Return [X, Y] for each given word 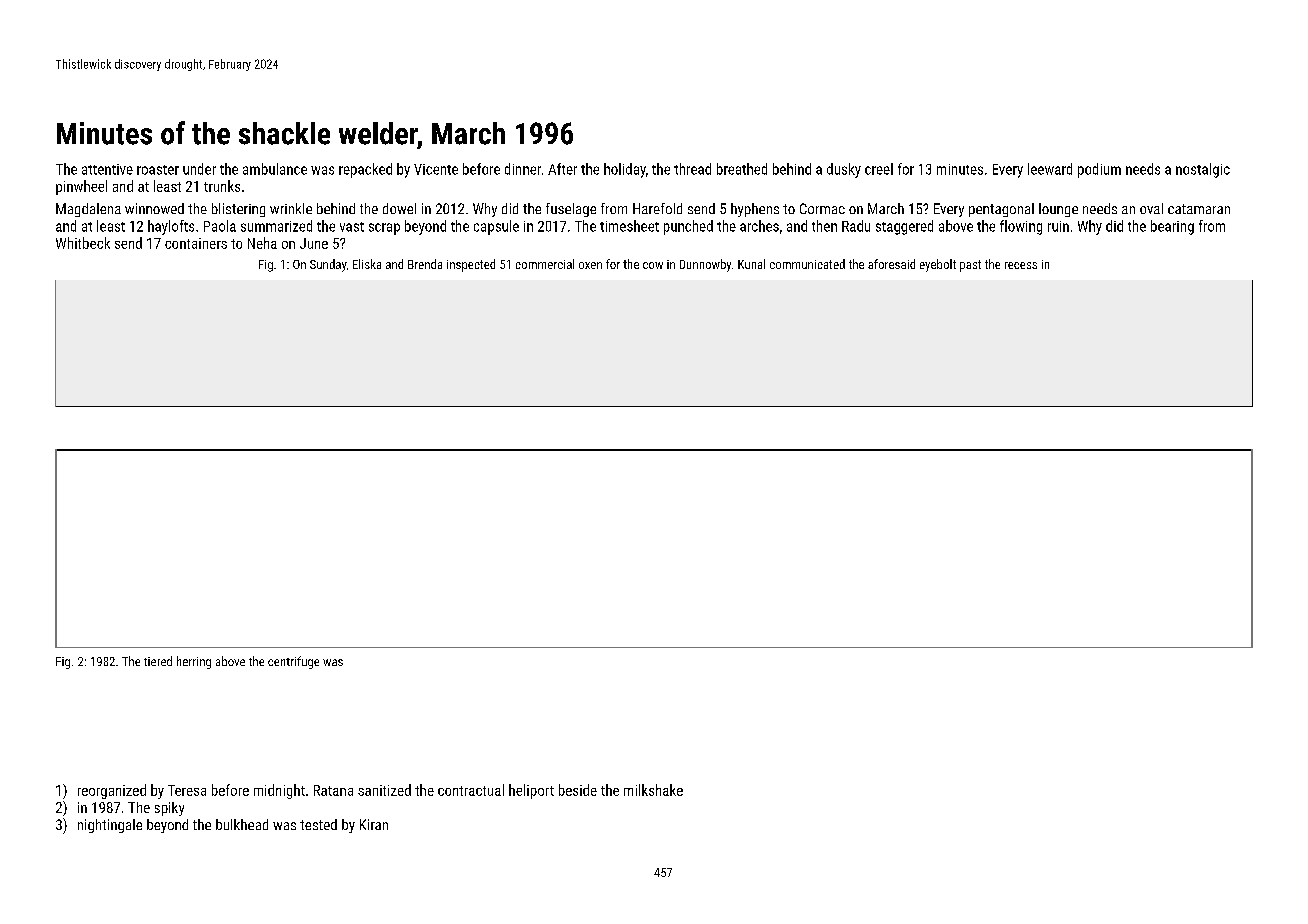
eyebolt [938, 265]
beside [578, 790]
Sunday [328, 265]
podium [1099, 170]
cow [653, 265]
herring [194, 662]
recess [1021, 265]
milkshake [653, 790]
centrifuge [293, 662]
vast [352, 227]
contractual [471, 790]
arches [759, 226]
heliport [531, 791]
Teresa [187, 790]
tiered [158, 661]
